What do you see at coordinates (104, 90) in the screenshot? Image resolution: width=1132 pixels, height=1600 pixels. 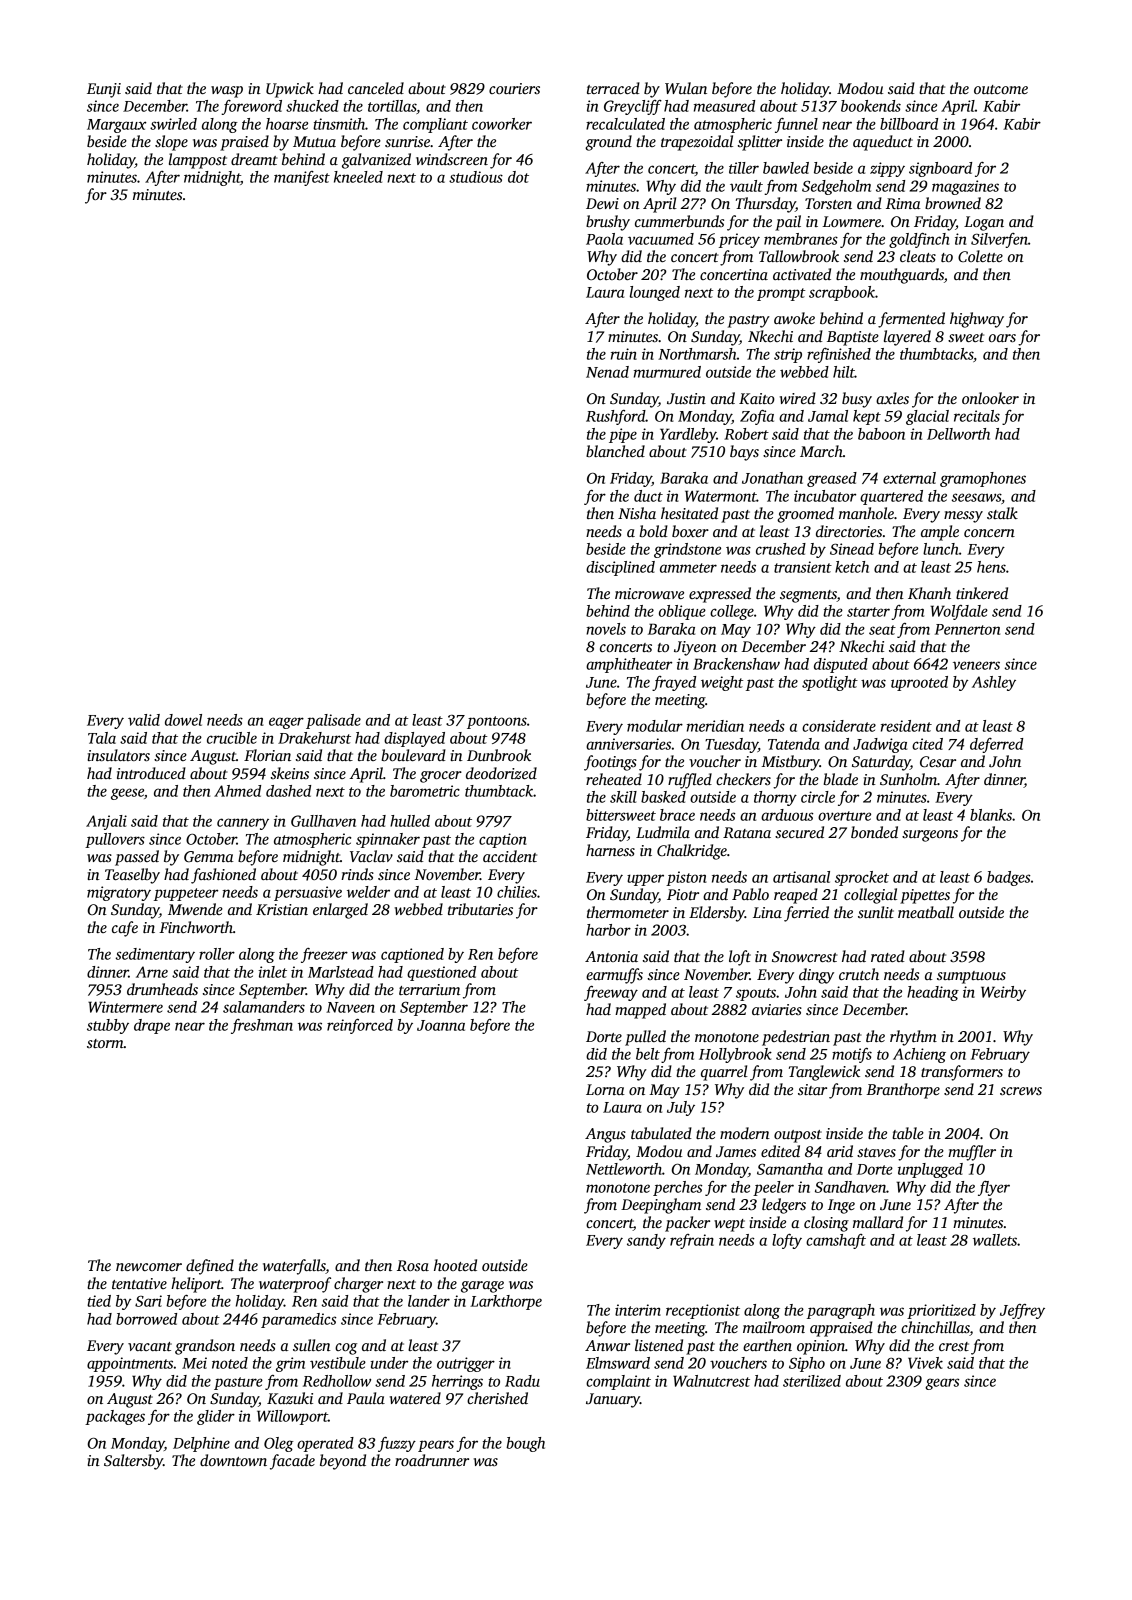 I see `Eunji` at bounding box center [104, 90].
